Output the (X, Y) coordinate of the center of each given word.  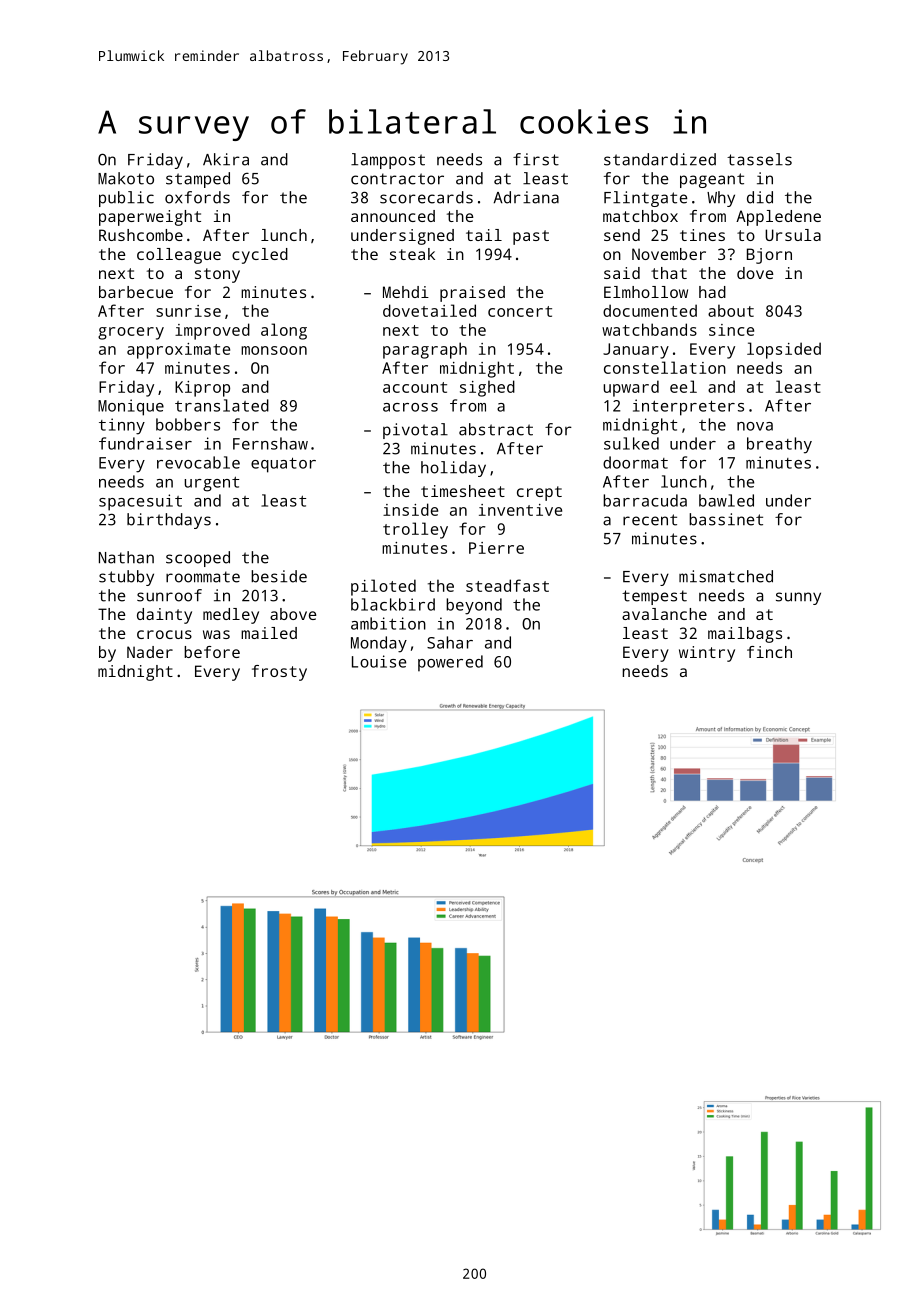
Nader (150, 652)
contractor (397, 179)
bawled (726, 500)
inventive (520, 510)
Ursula (793, 235)
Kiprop (202, 389)
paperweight (150, 218)
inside (410, 509)
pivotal (415, 431)
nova (755, 426)
